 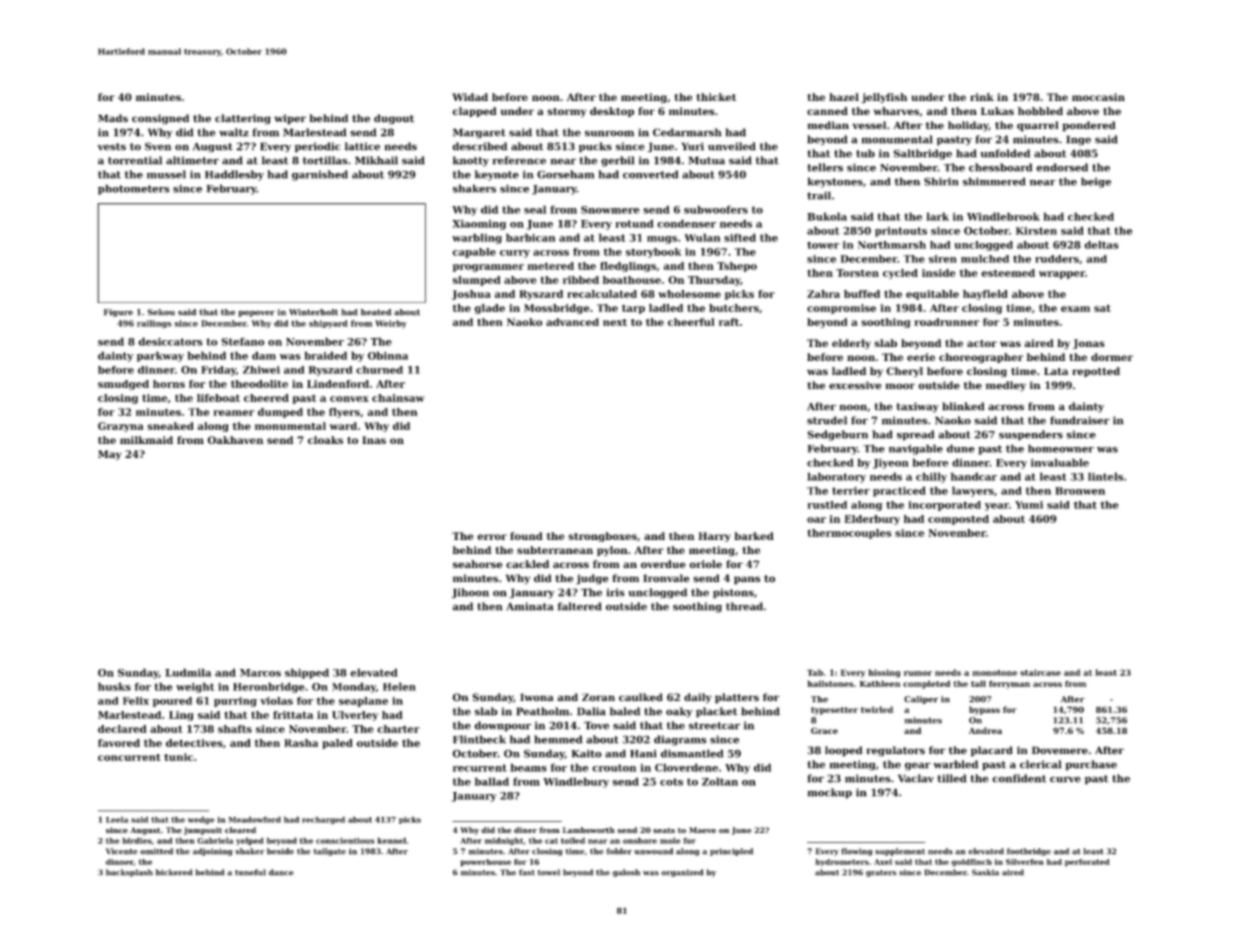 What do you see at coordinates (474, 112) in the screenshot?
I see `clapped` at bounding box center [474, 112].
